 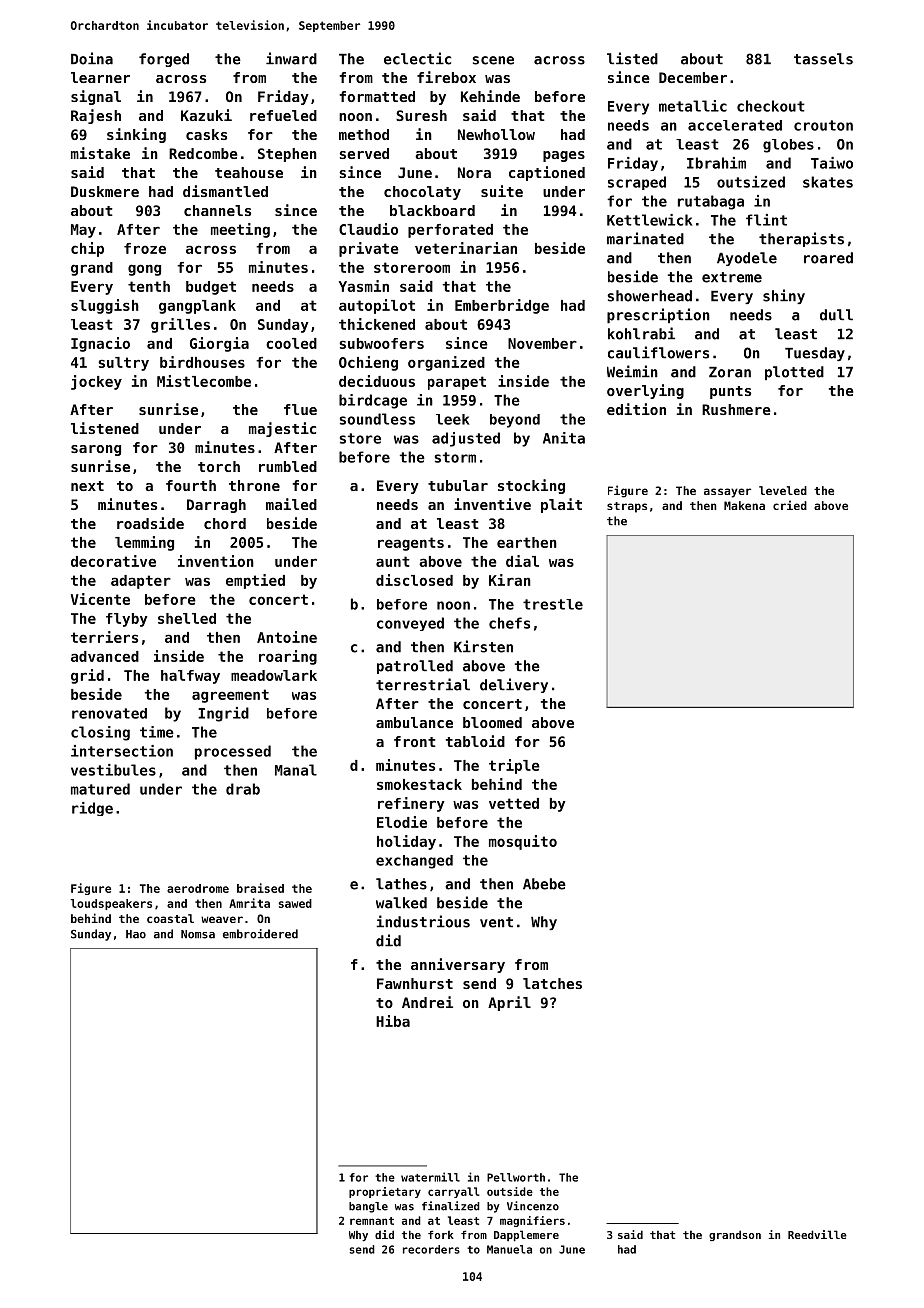 What do you see at coordinates (369, 249) in the page?
I see `private` at bounding box center [369, 249].
